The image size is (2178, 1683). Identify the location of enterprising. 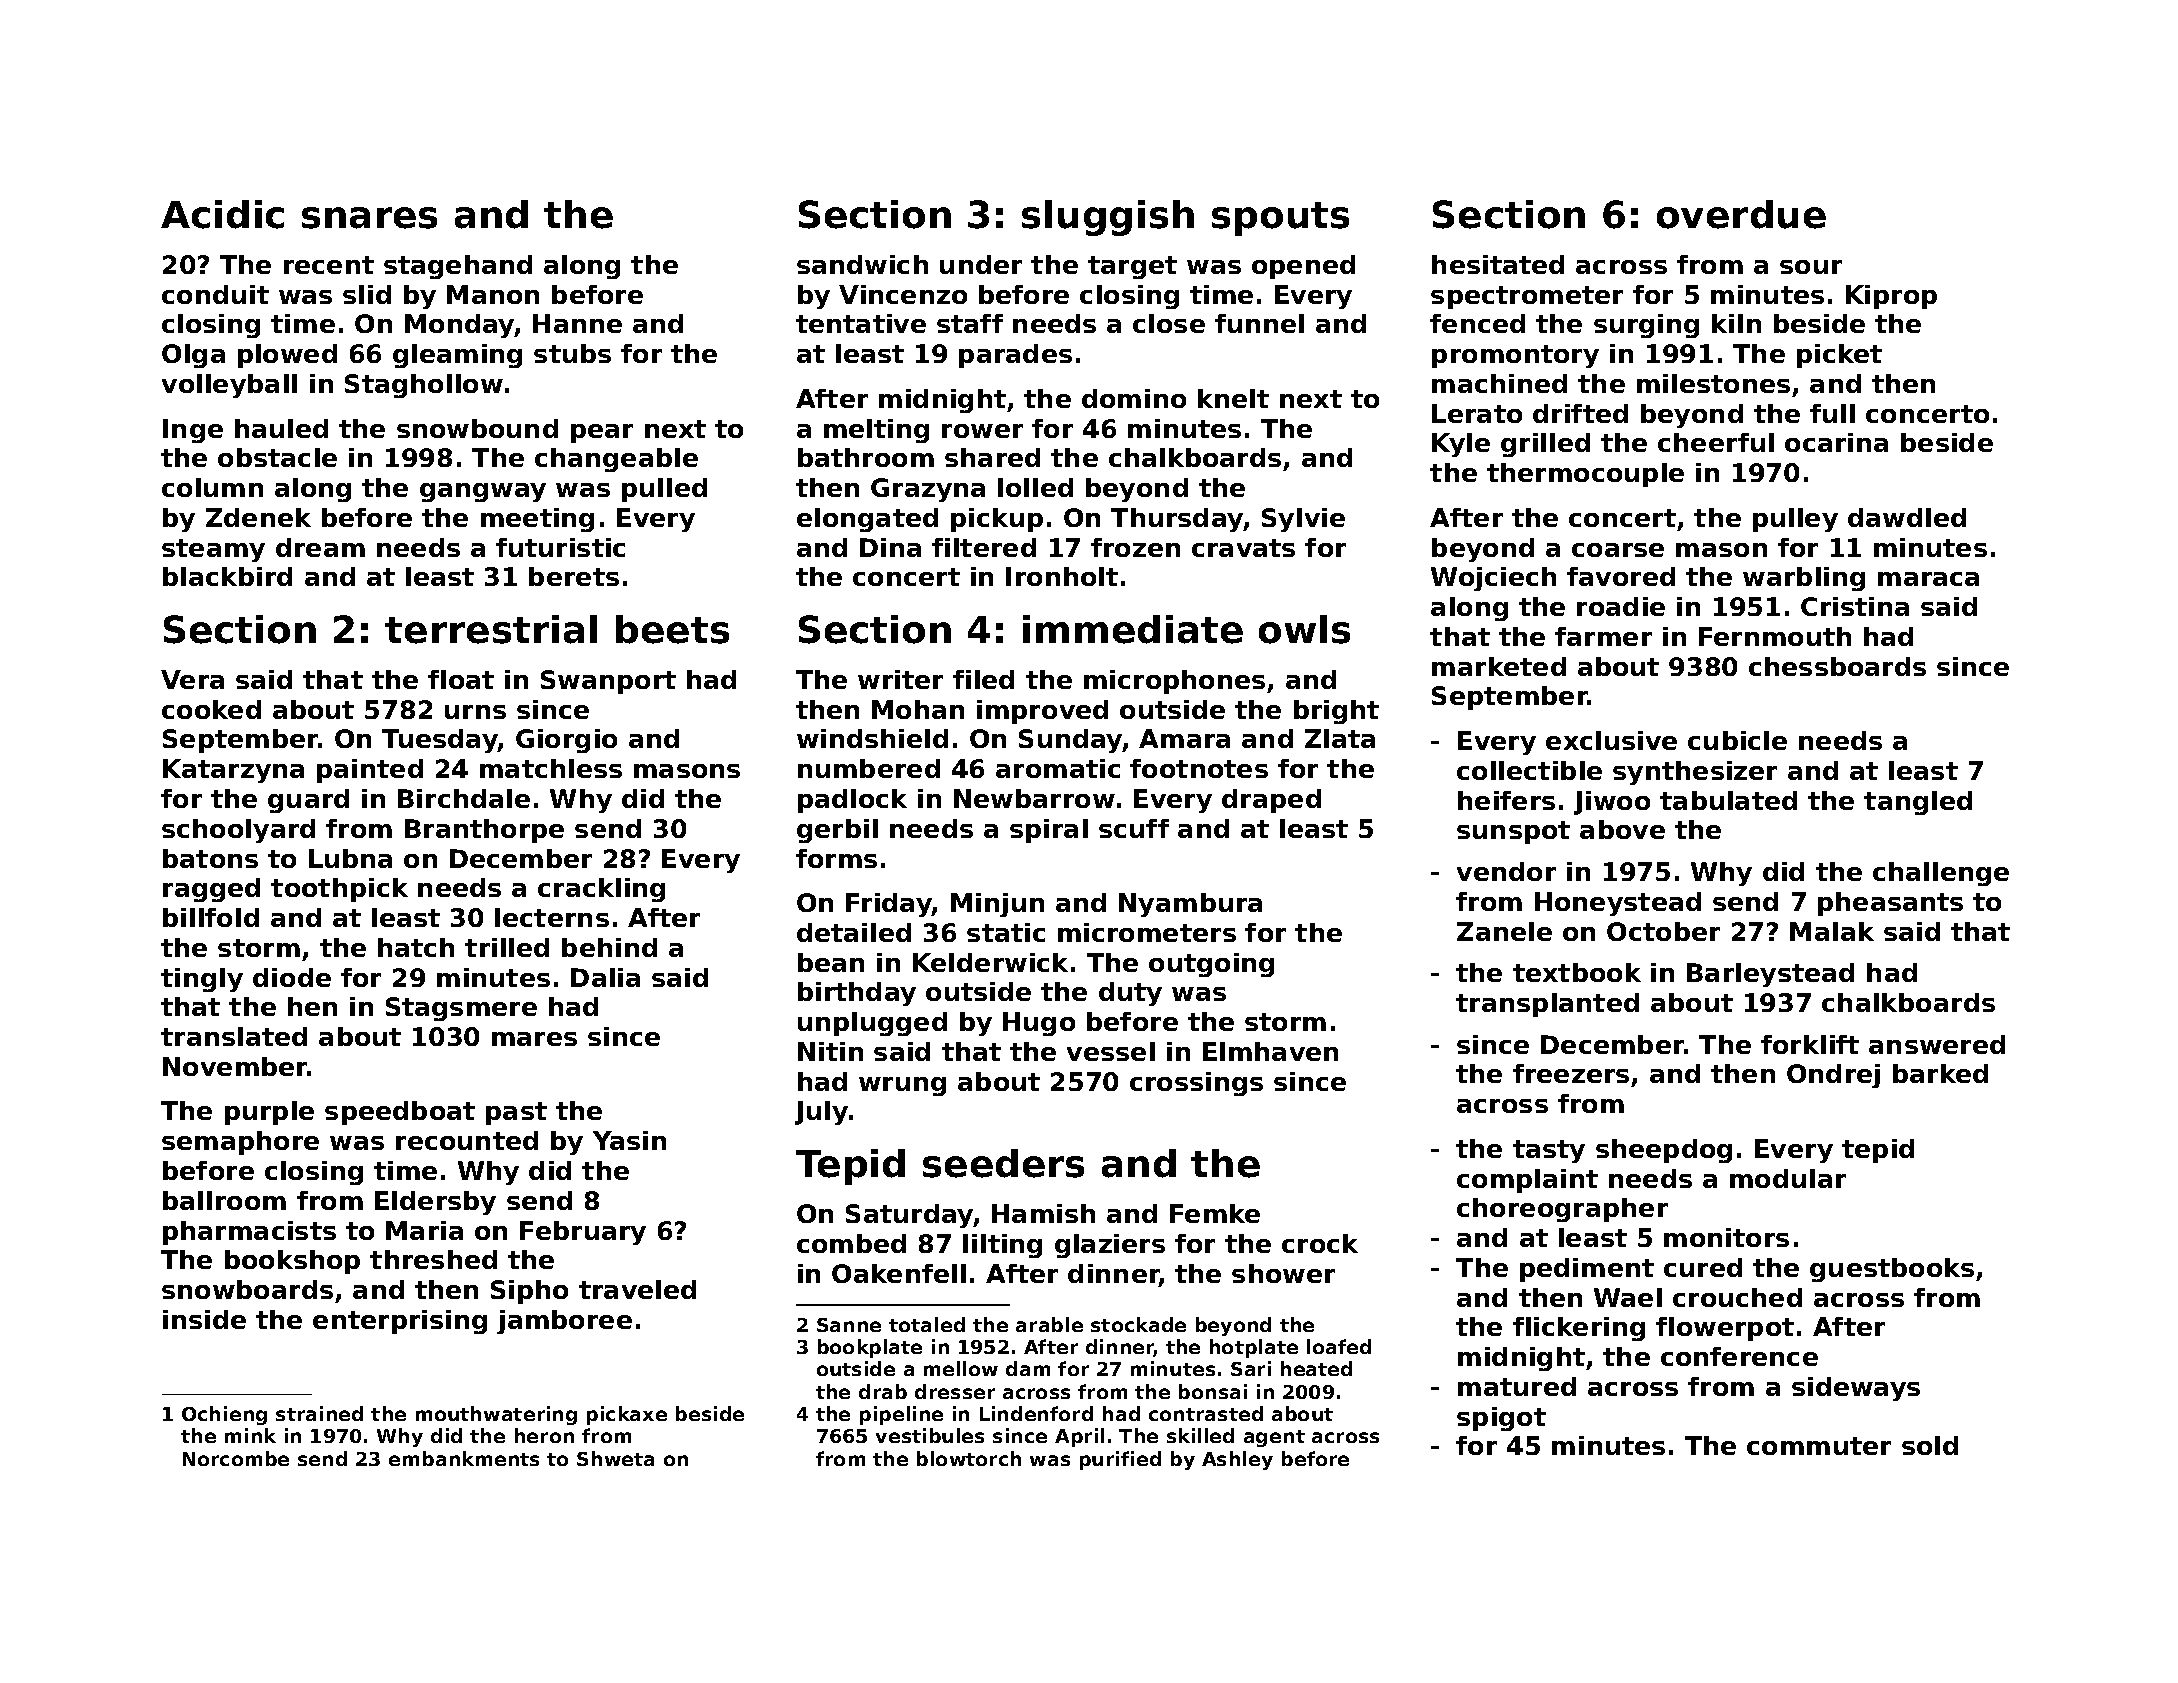
(400, 1322).
